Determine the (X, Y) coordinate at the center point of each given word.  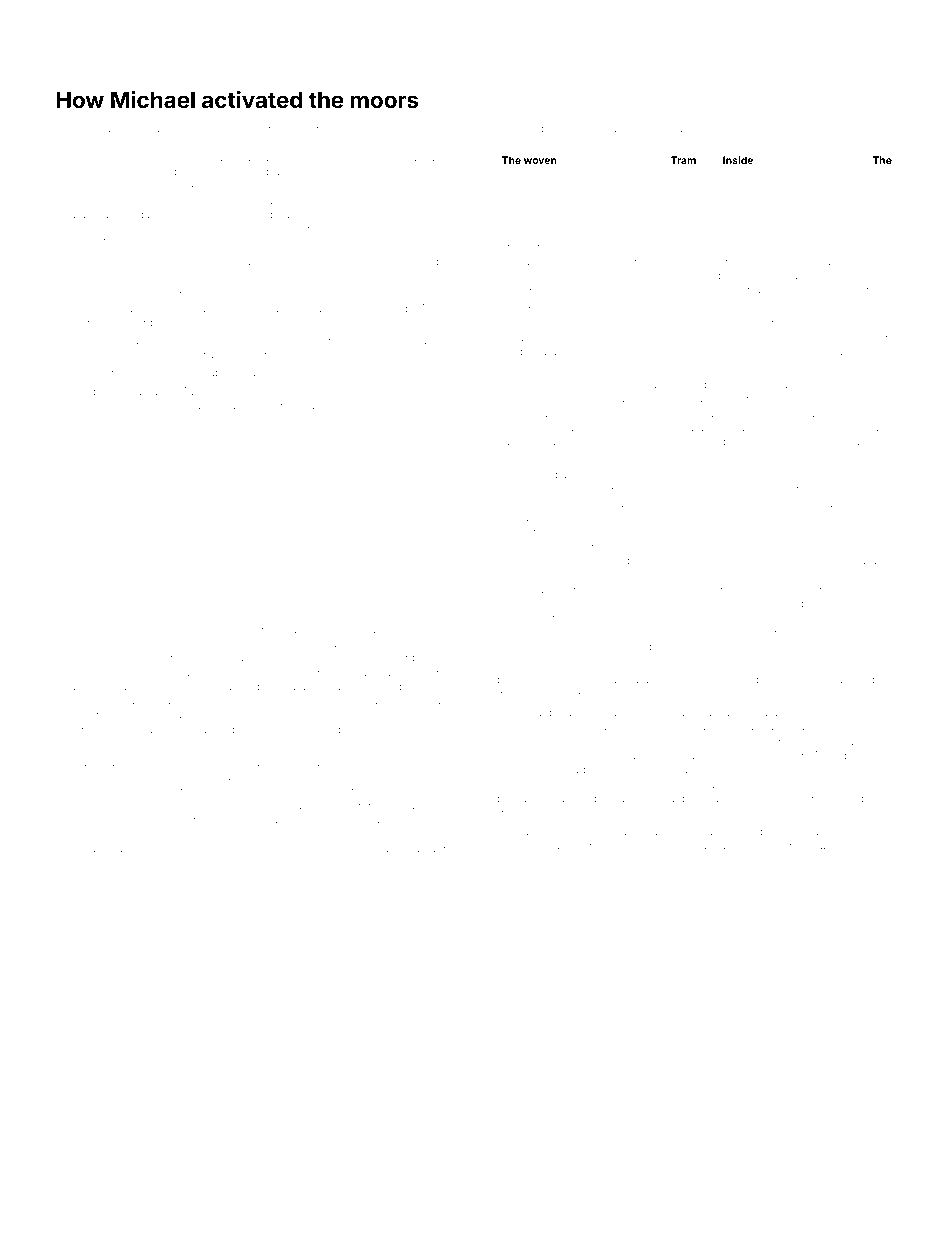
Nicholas (599, 679)
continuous (184, 201)
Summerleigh (813, 680)
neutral (156, 373)
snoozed (784, 248)
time (741, 442)
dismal (515, 261)
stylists (556, 504)
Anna (240, 308)
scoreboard (845, 560)
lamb (143, 420)
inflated (126, 686)
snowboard (637, 384)
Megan (433, 263)
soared (841, 323)
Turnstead (113, 819)
